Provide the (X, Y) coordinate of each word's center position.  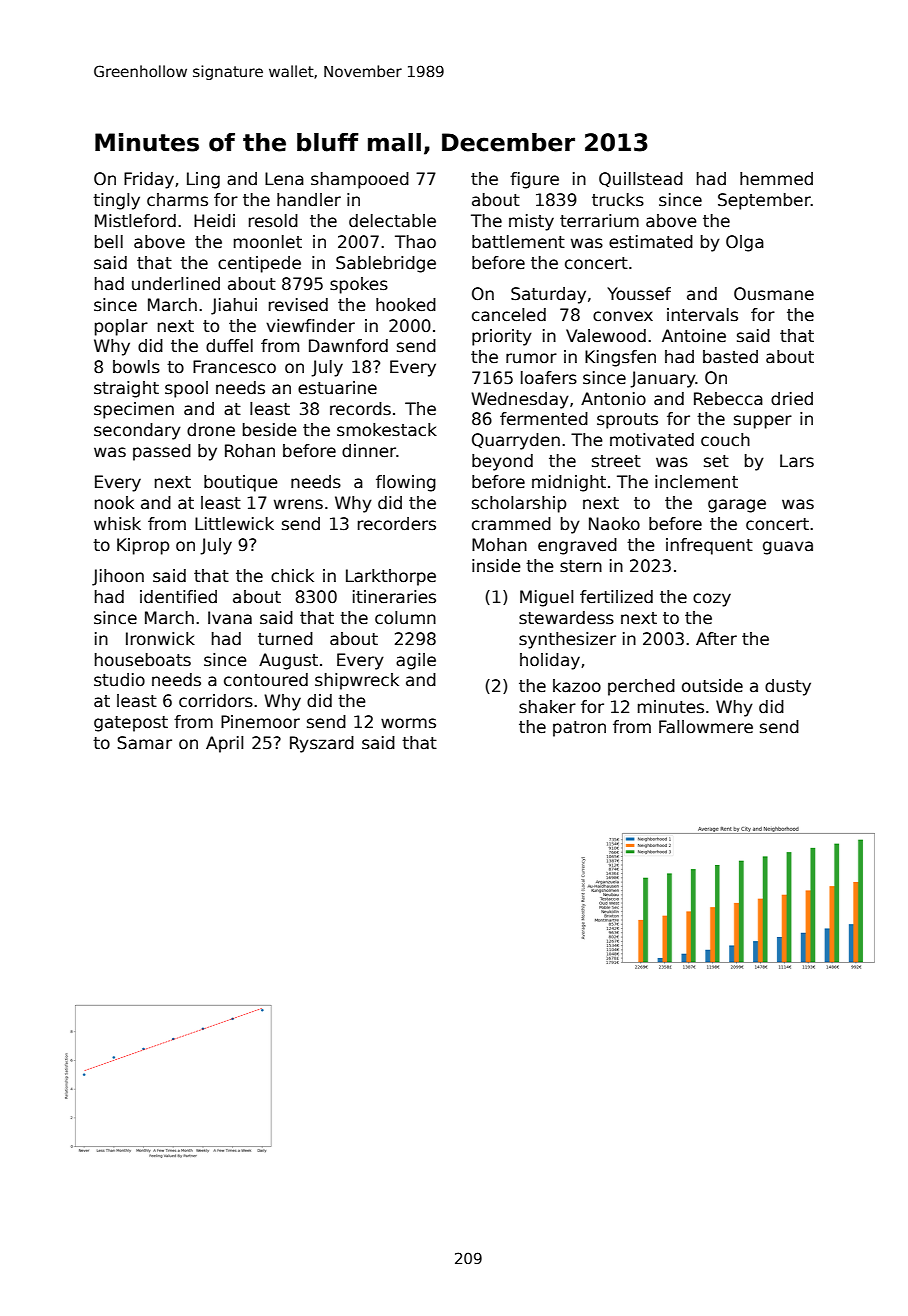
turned (285, 639)
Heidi (214, 221)
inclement (696, 482)
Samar (144, 743)
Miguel (546, 598)
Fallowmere (706, 727)
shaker (547, 707)
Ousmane (774, 294)
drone (211, 430)
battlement (518, 242)
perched (641, 687)
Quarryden (516, 441)
